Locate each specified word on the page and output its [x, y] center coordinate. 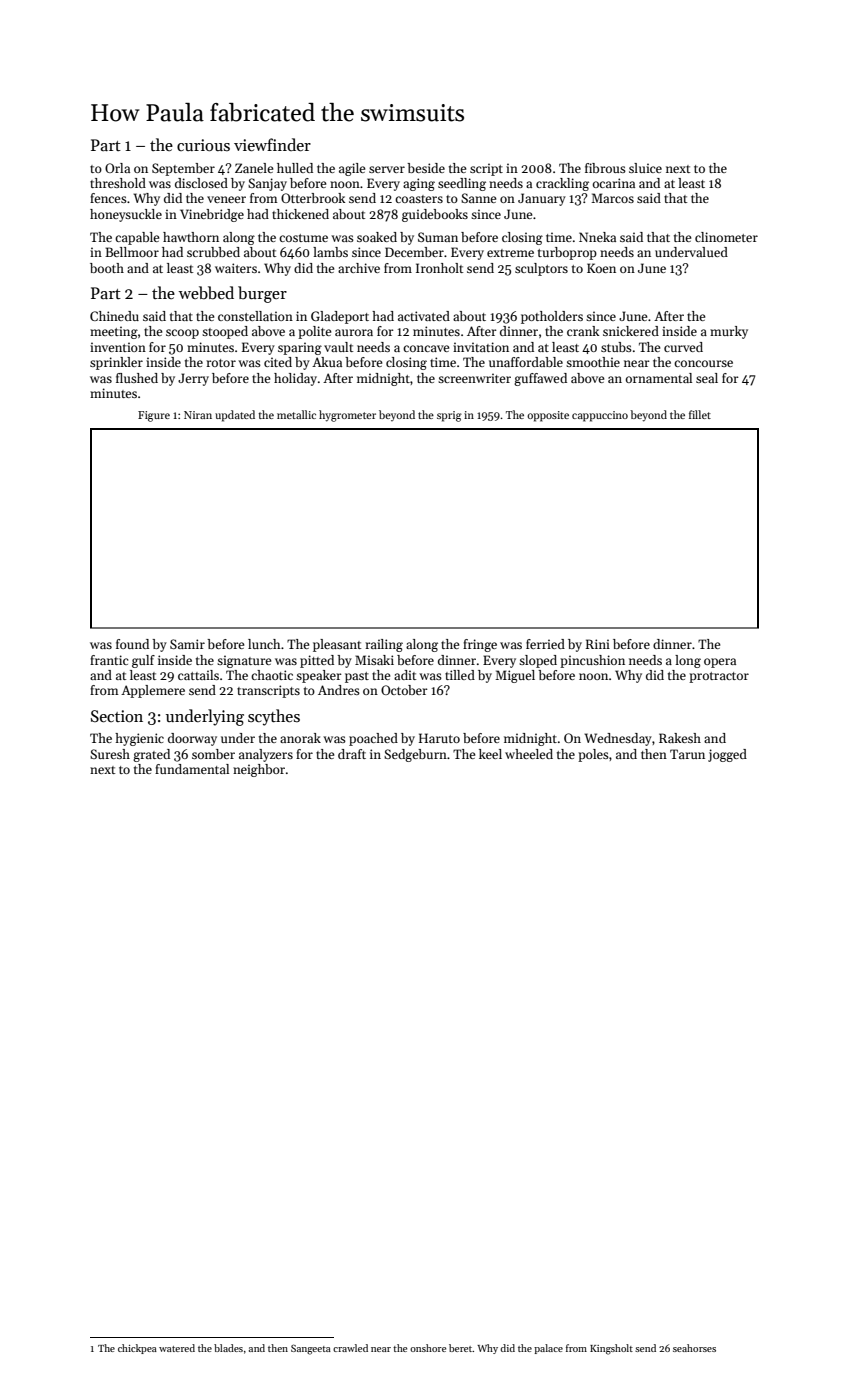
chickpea [137, 1349]
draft [352, 754]
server [387, 169]
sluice [645, 168]
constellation [255, 316]
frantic [109, 660]
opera [720, 663]
